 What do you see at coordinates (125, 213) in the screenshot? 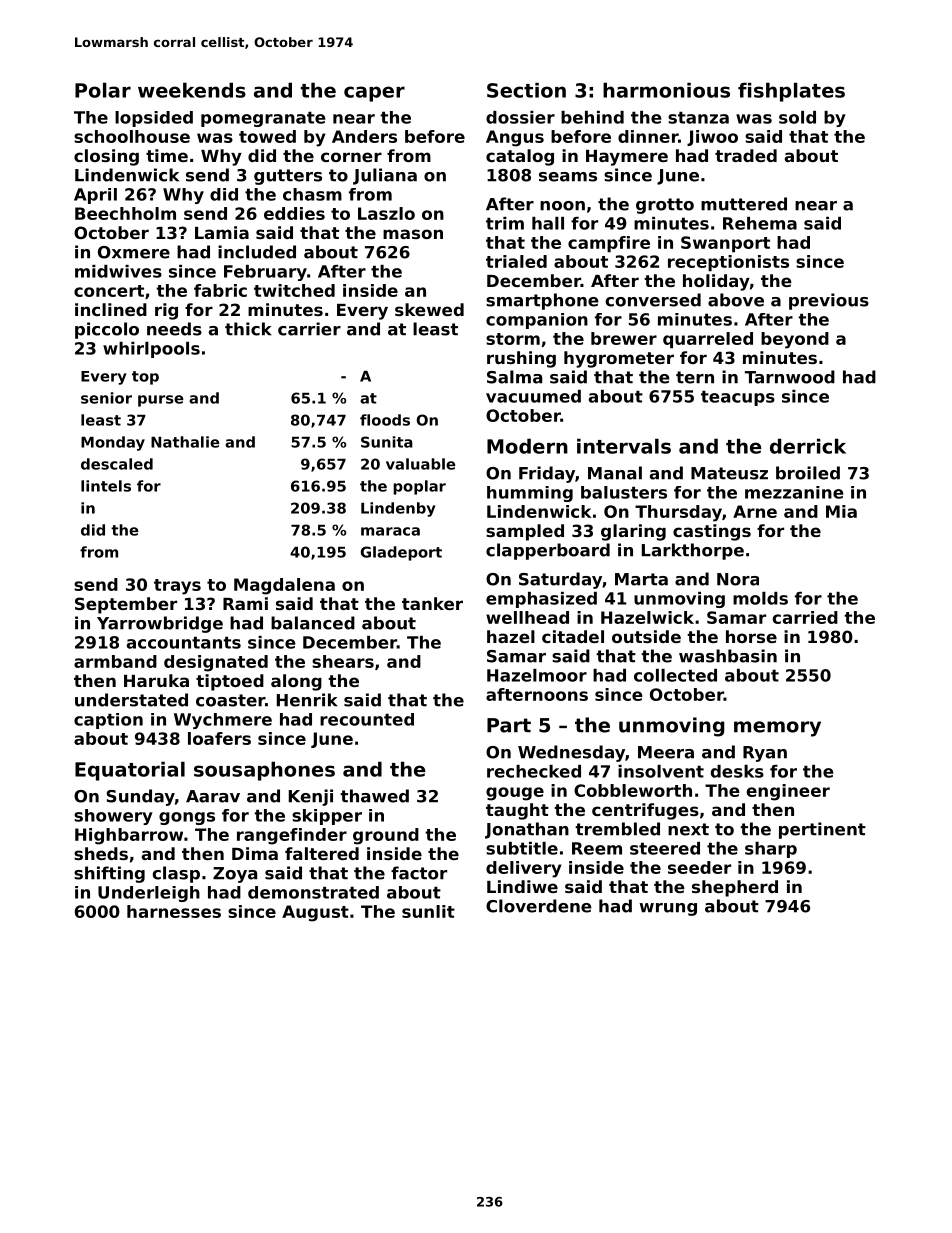
I see `Beechholm` at bounding box center [125, 213].
